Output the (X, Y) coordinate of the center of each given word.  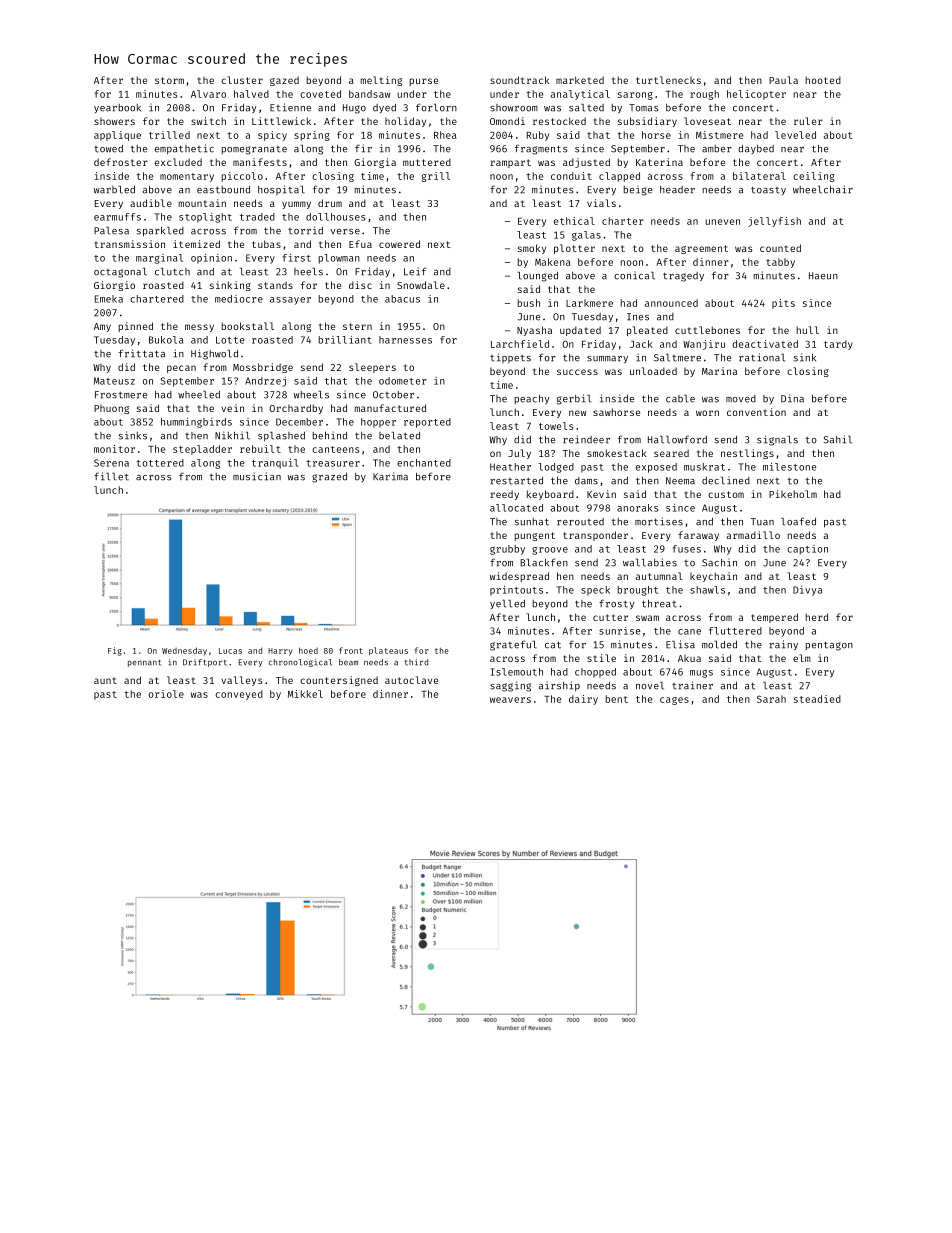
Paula (783, 80)
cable (680, 399)
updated (580, 331)
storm (169, 80)
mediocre (239, 299)
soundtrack (520, 80)
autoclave (411, 680)
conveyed (239, 695)
